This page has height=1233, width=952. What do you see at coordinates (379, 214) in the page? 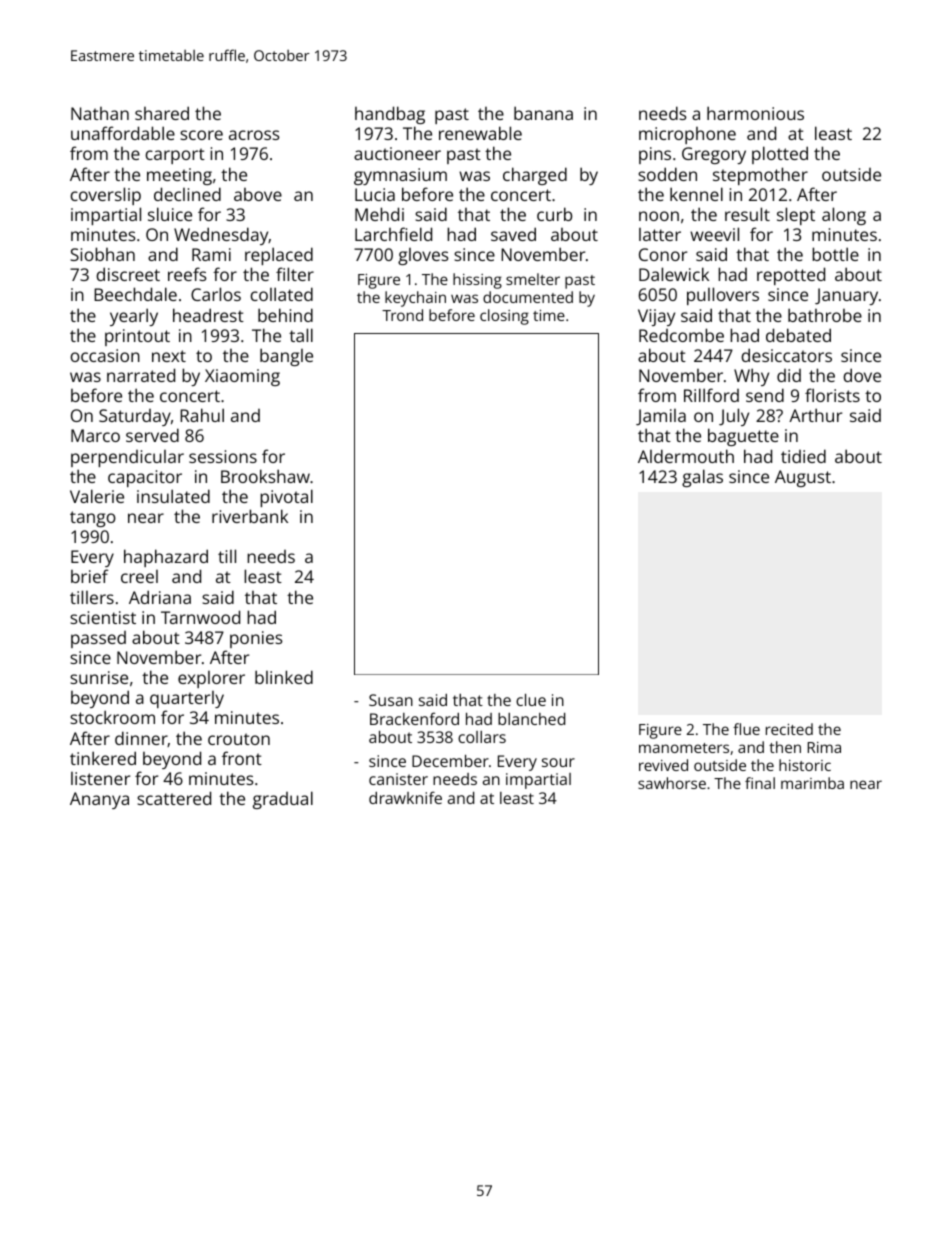
I see `Mehdi` at bounding box center [379, 214].
